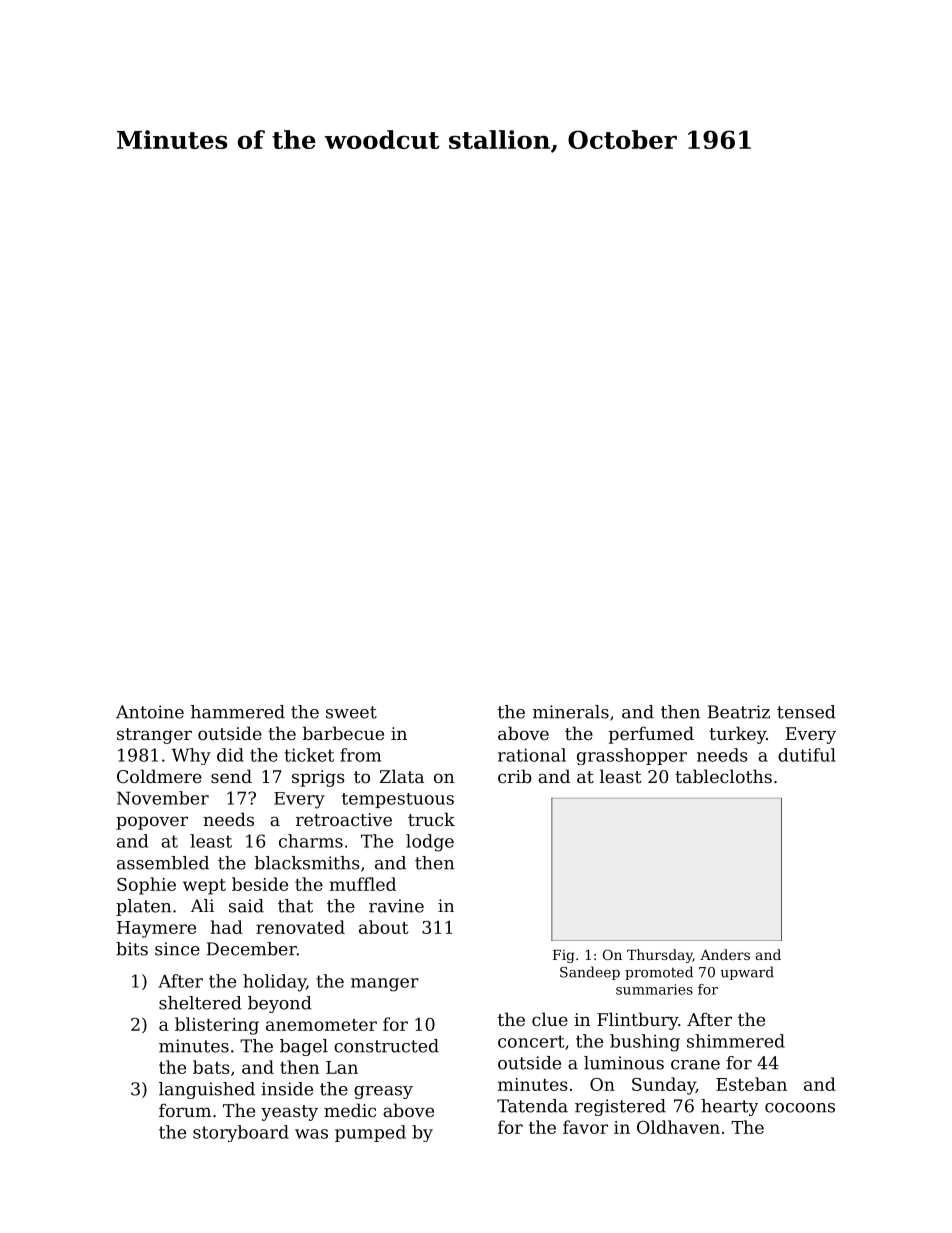  I want to click on lodge, so click(430, 843).
